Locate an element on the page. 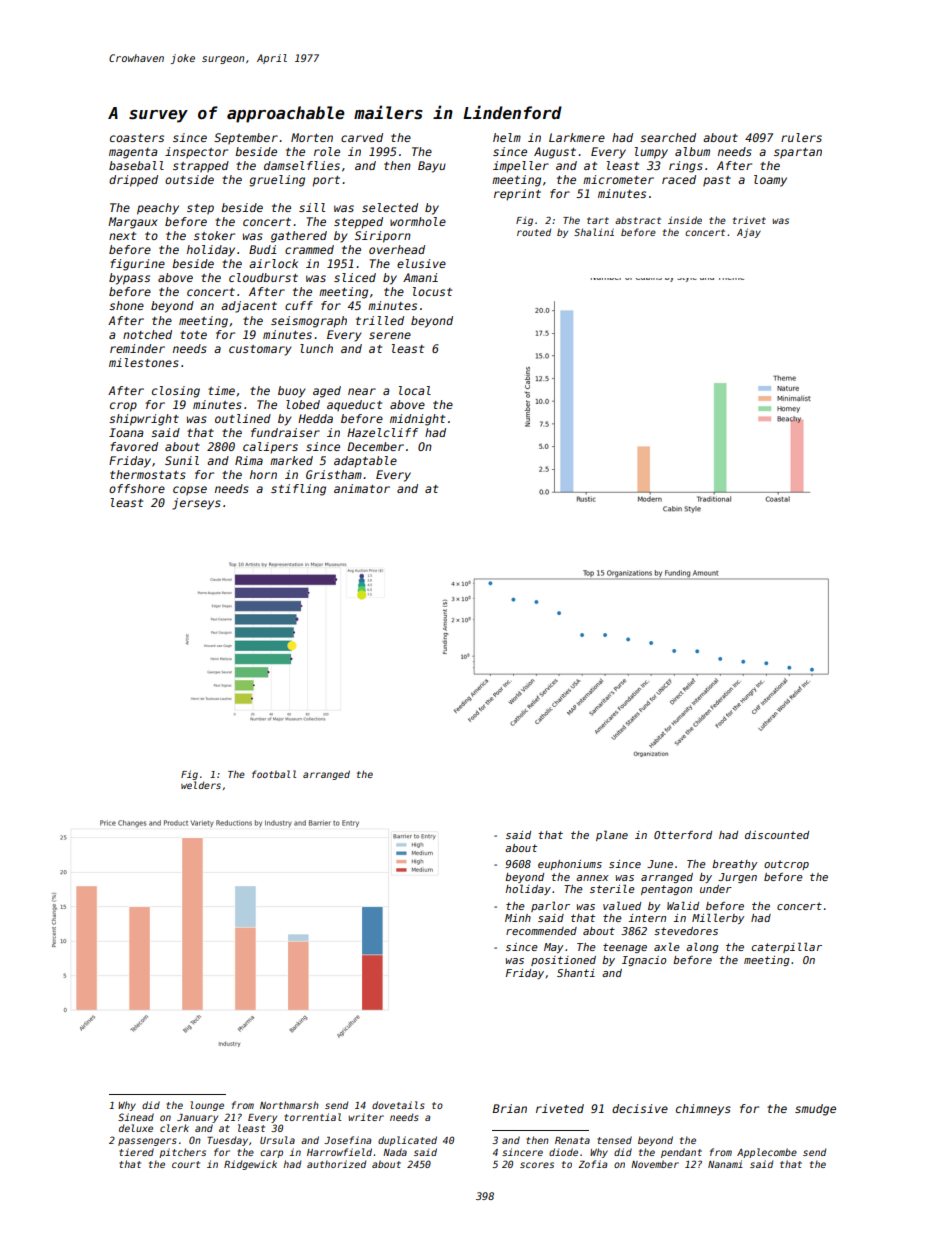 The height and width of the document is (1233, 952). discounted is located at coordinates (777, 835).
